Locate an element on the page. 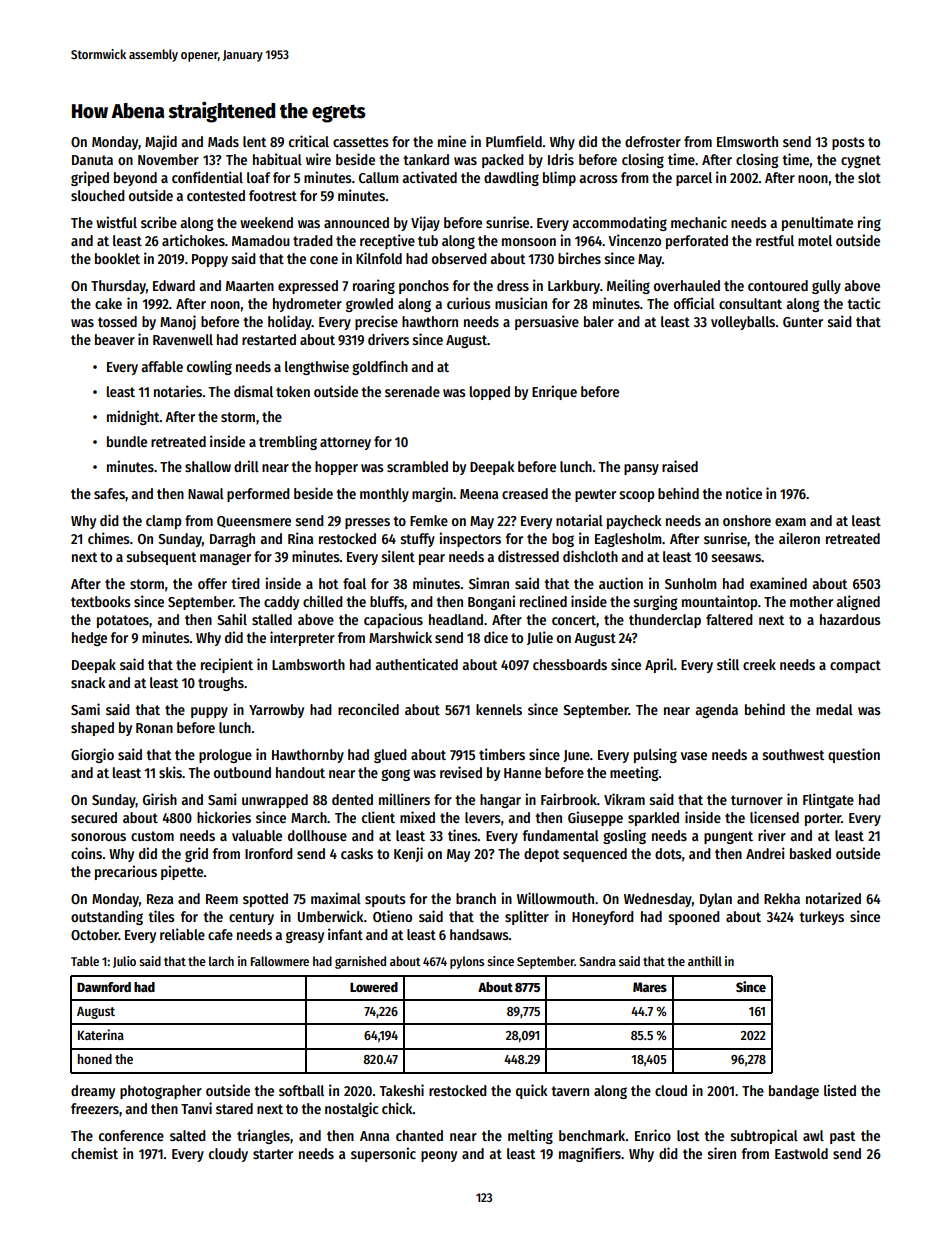 The width and height of the image is (952, 1233). Otieno is located at coordinates (392, 916).
